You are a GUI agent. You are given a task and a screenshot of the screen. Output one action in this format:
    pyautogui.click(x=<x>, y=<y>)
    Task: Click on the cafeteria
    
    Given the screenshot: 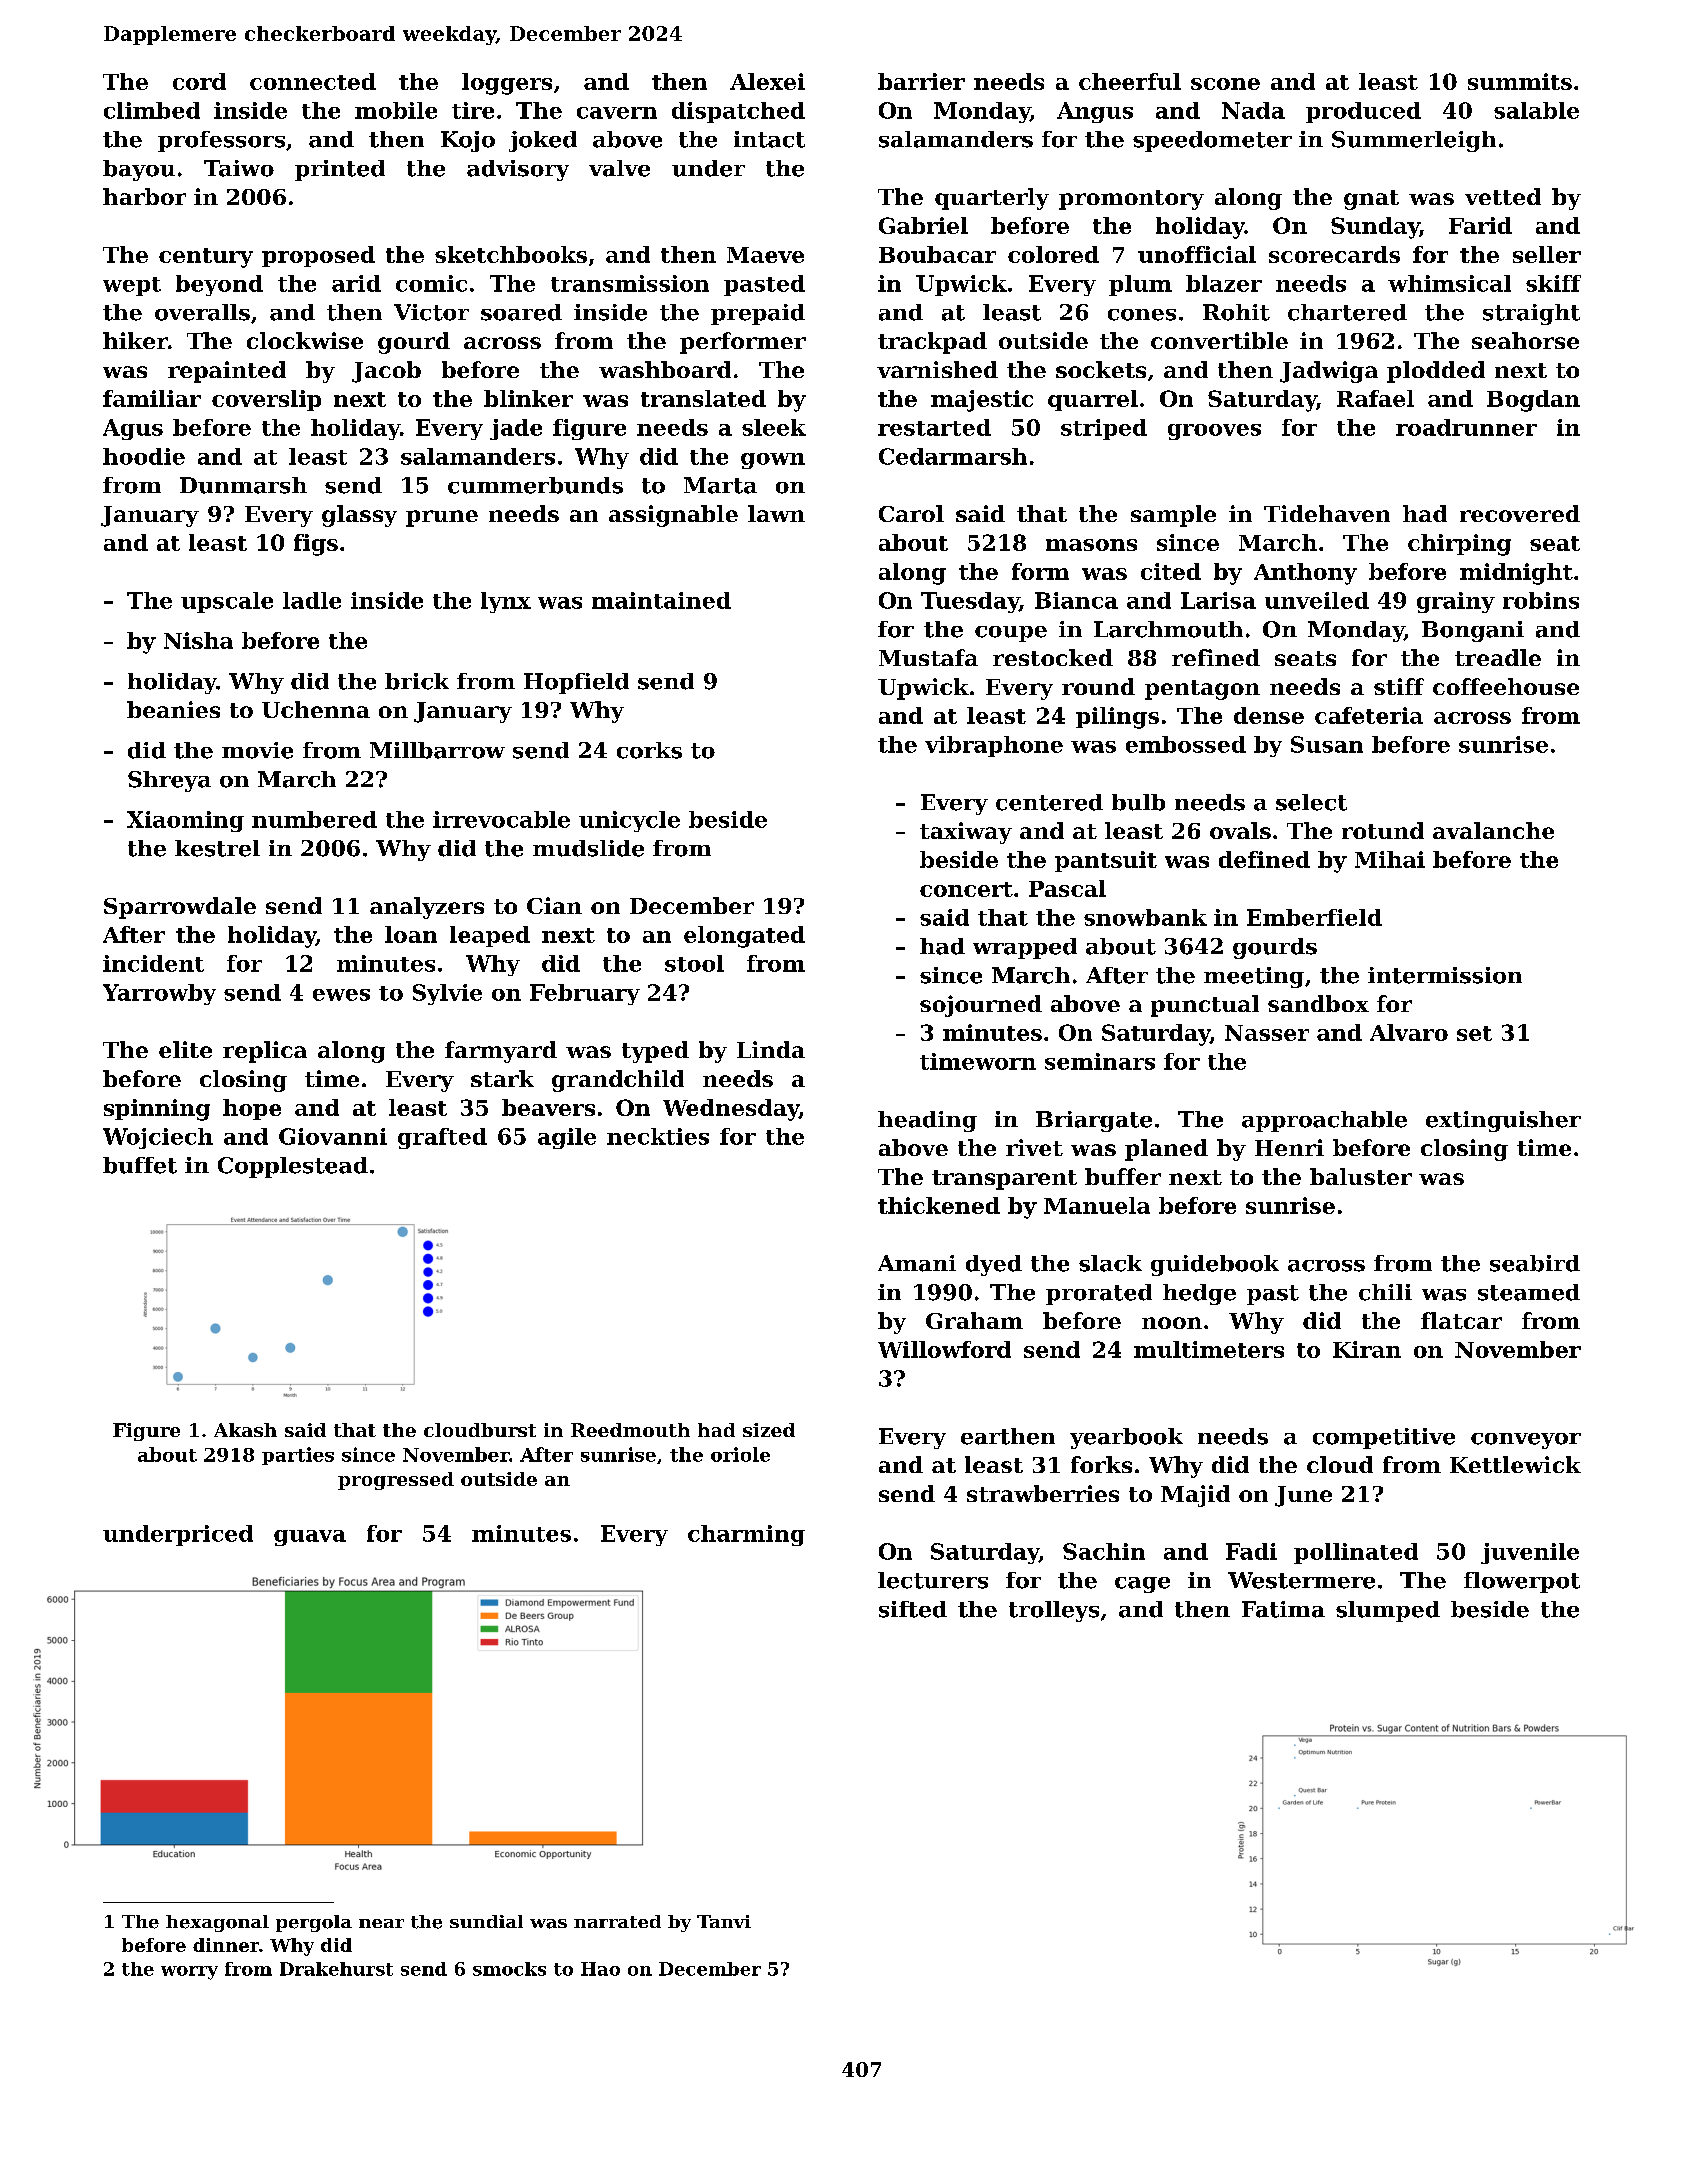 What is the action you would take?
    pyautogui.click(x=1369, y=715)
